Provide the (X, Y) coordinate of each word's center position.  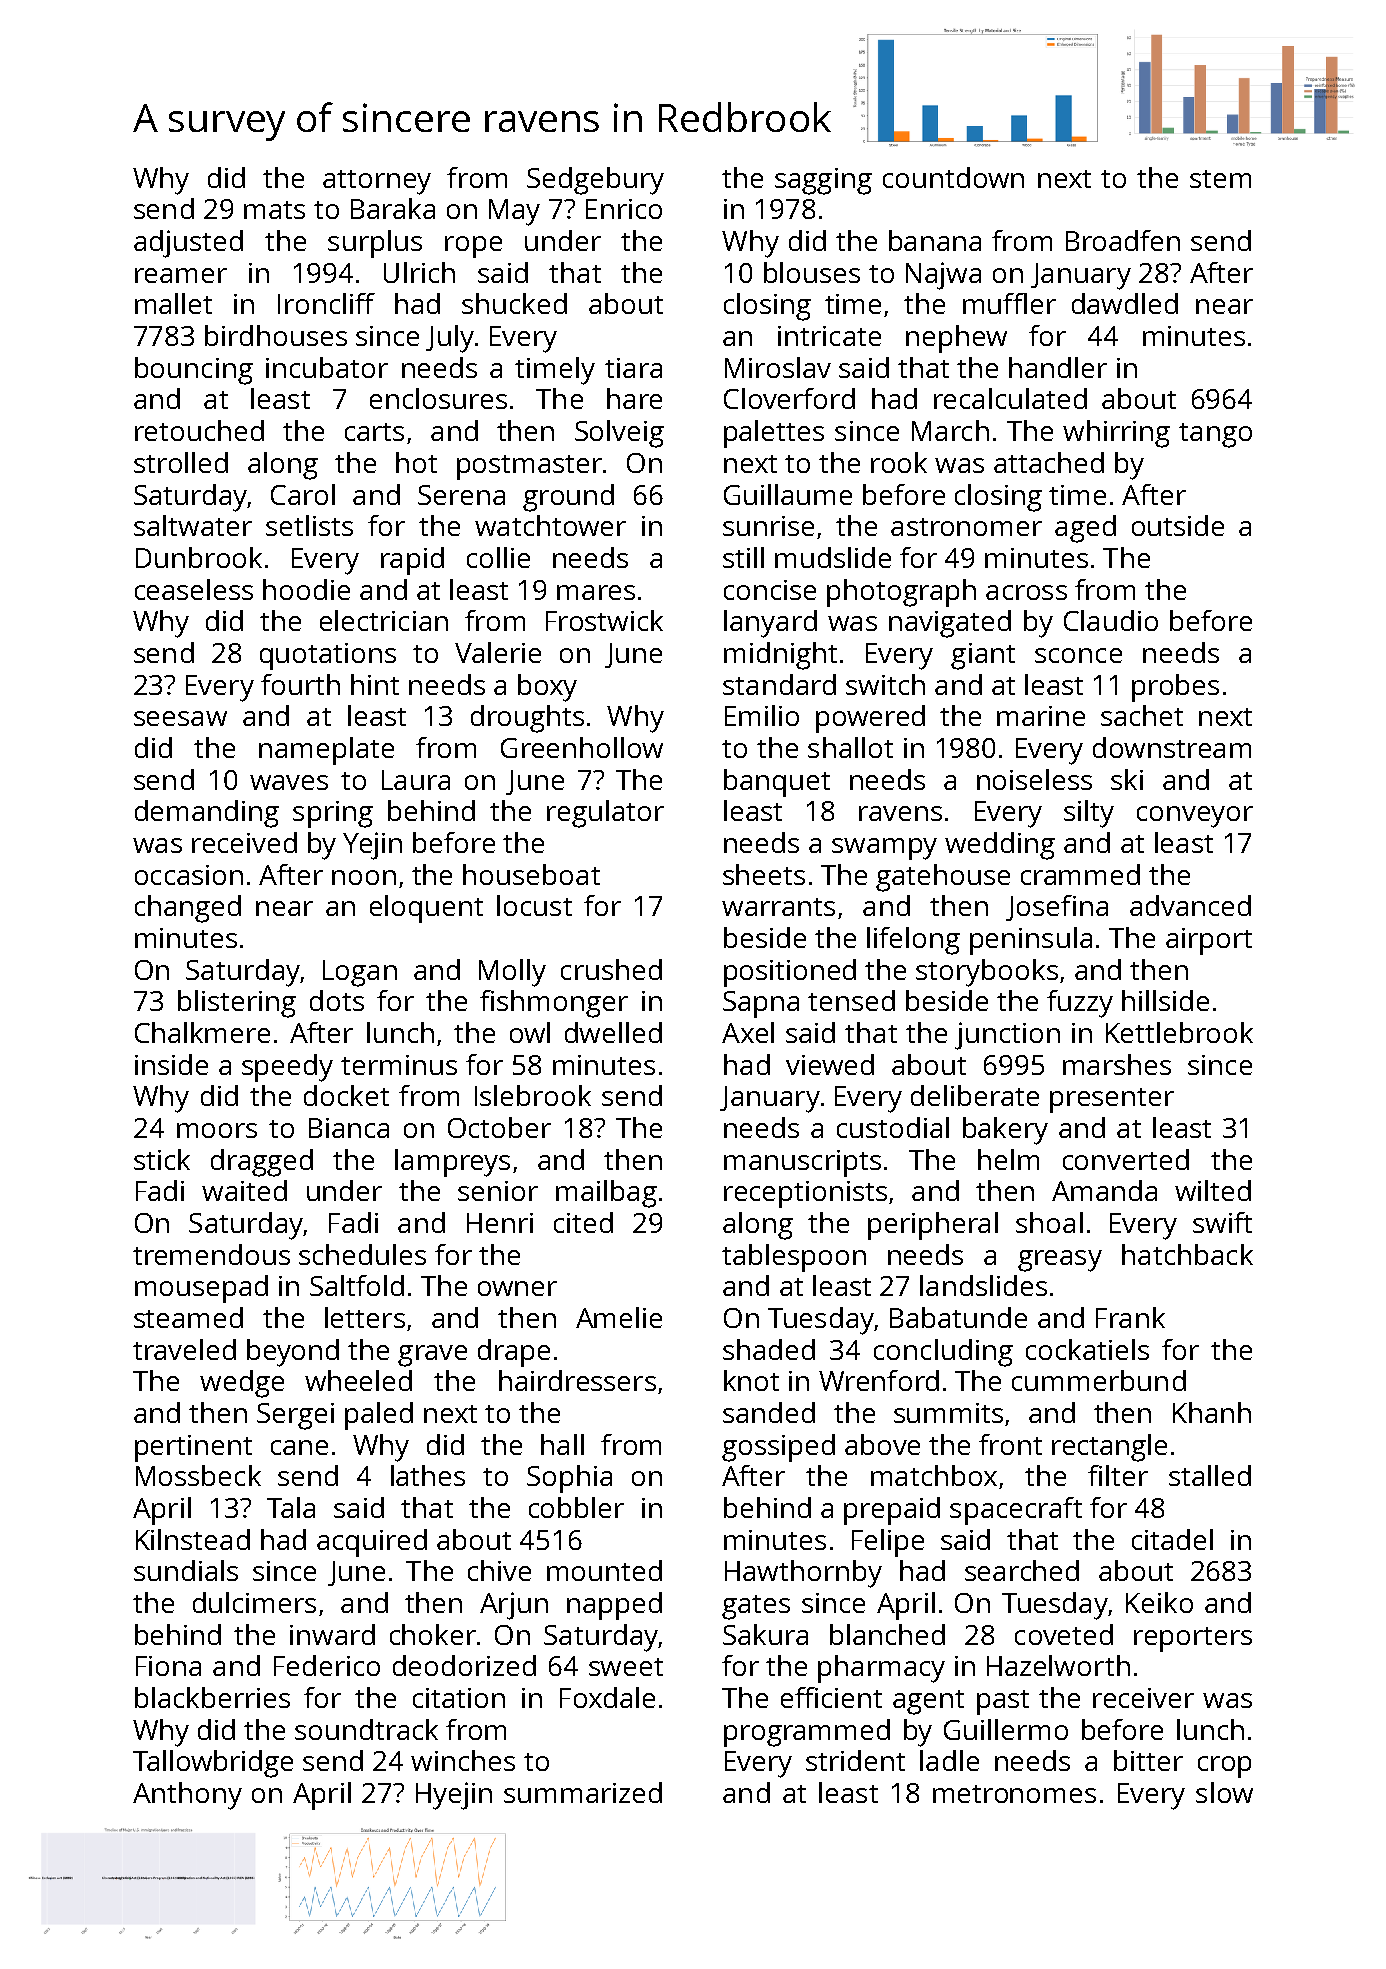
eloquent (426, 909)
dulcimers (254, 1602)
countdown (953, 177)
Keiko (1159, 1602)
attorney (377, 182)
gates (756, 1607)
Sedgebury (595, 181)
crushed (611, 969)
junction (1007, 1036)
